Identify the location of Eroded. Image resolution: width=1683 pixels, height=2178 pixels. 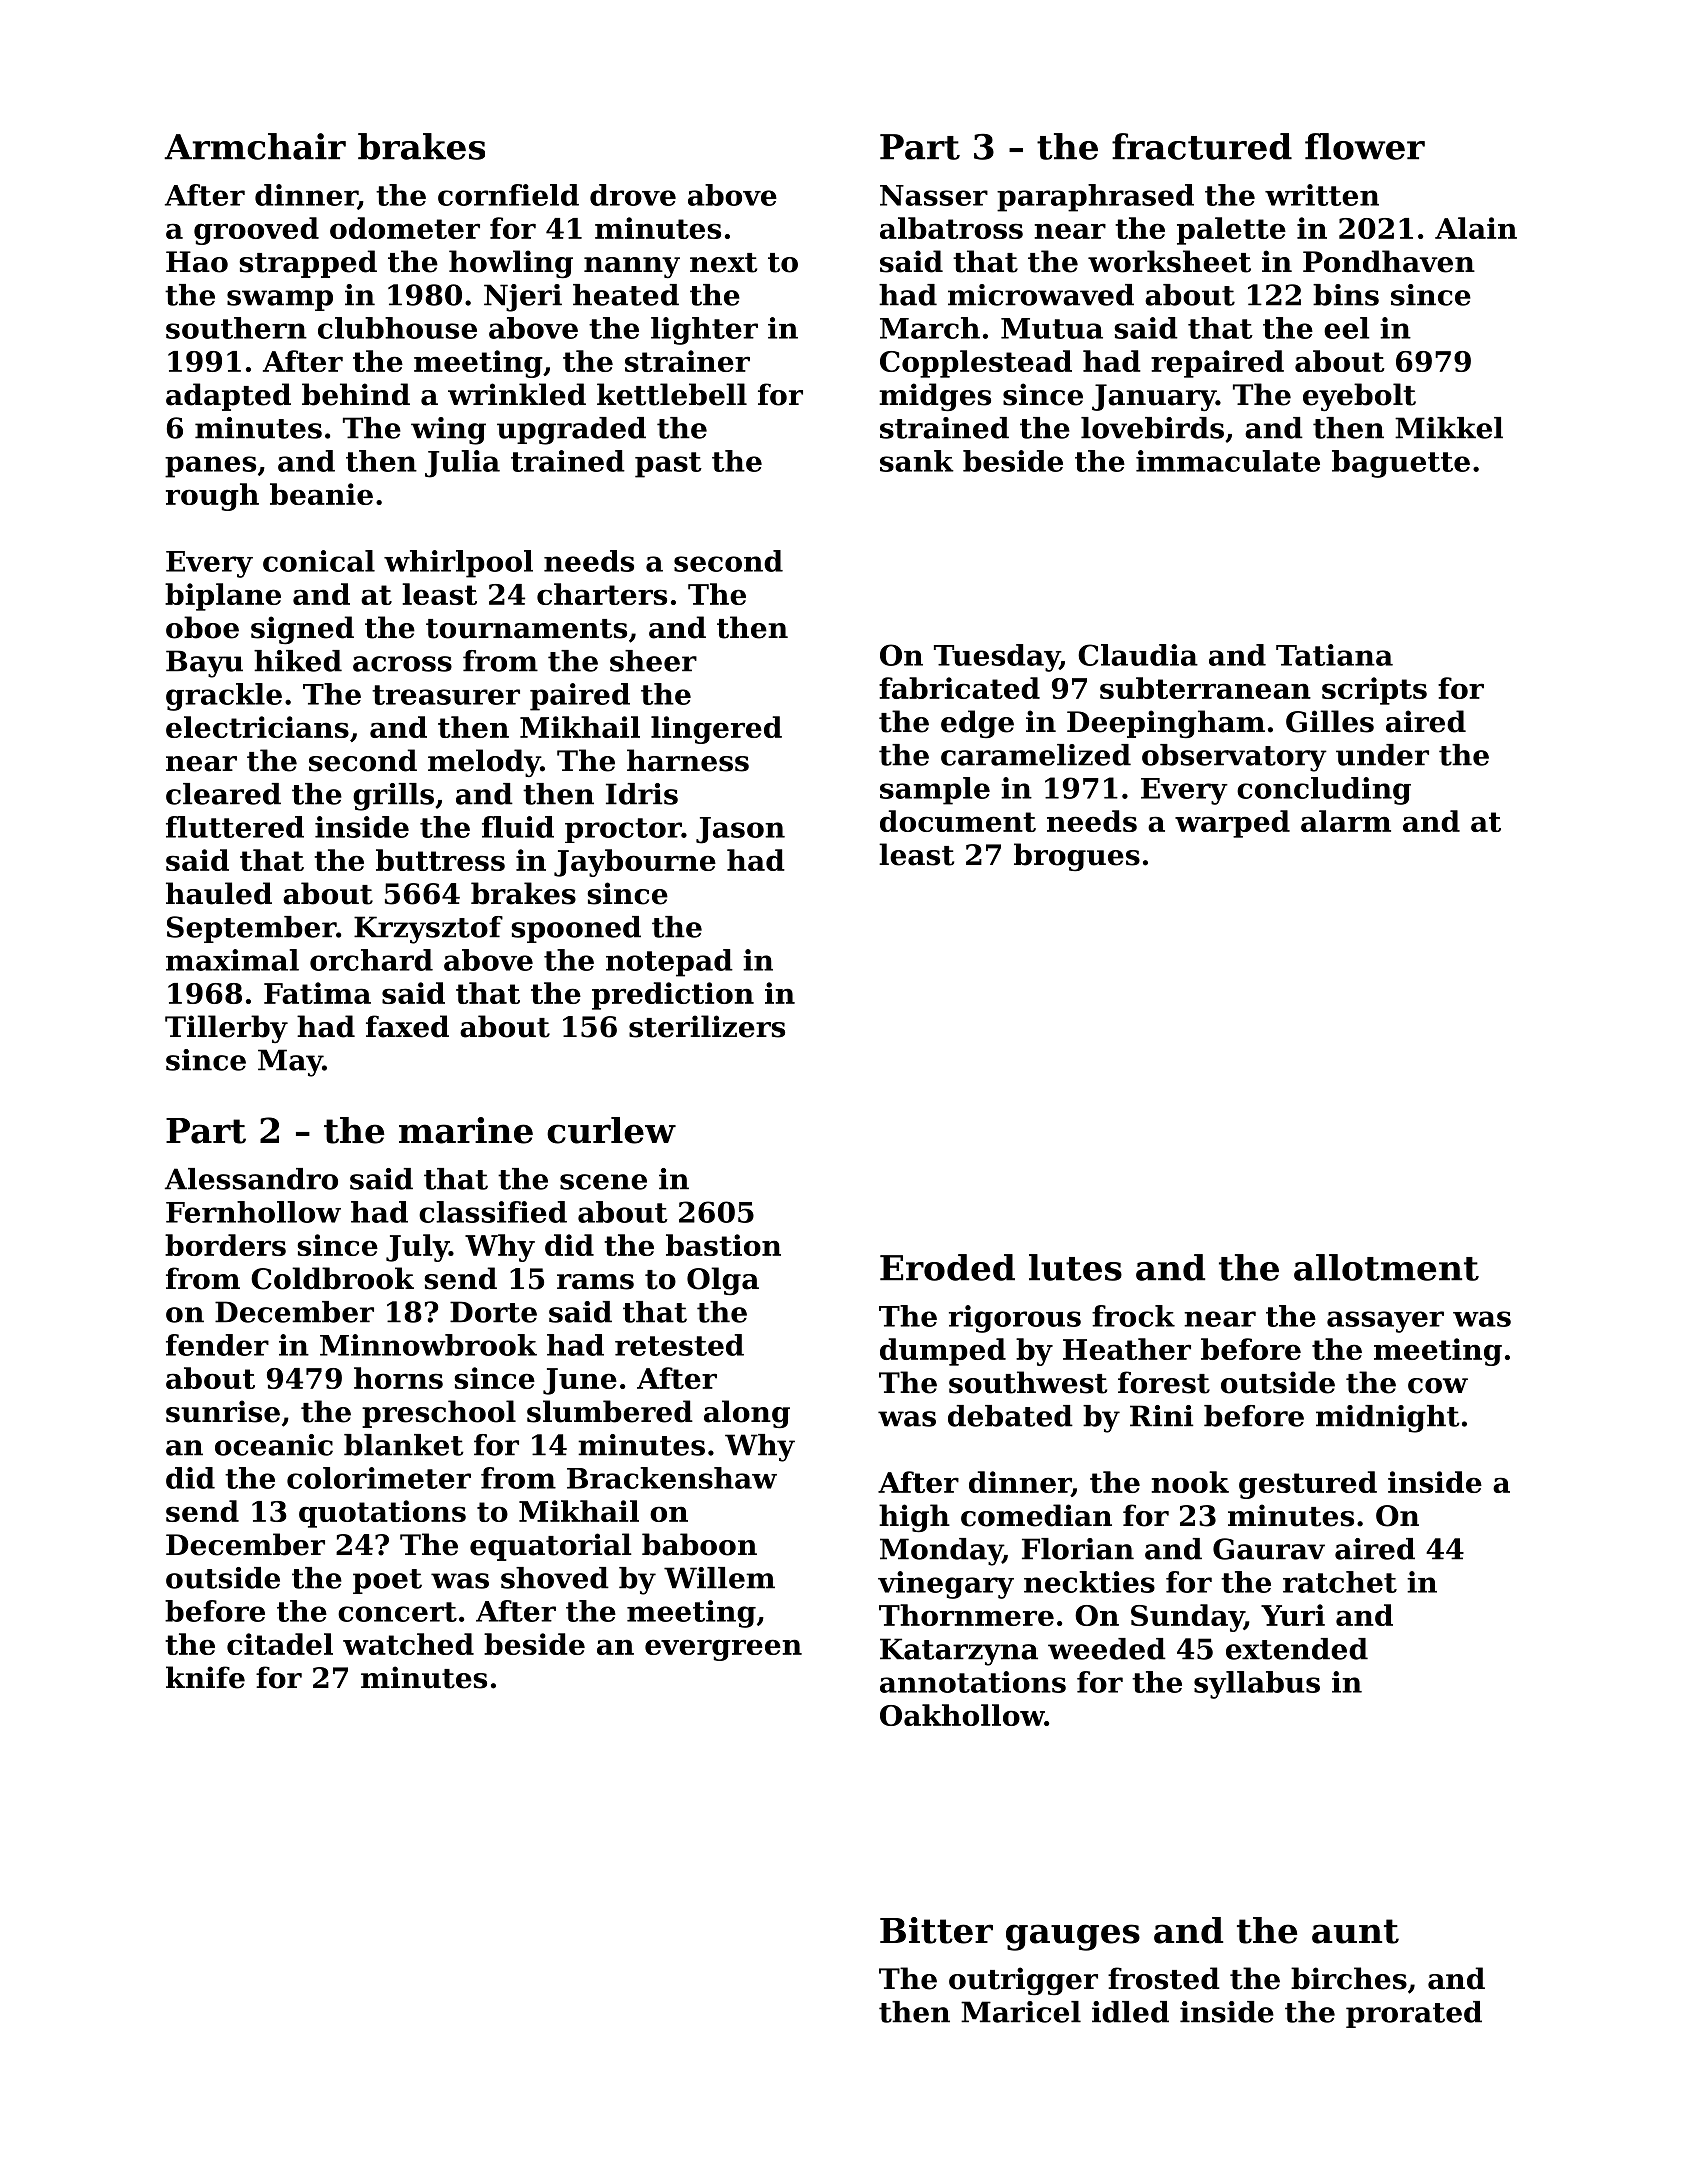
(947, 1267).
